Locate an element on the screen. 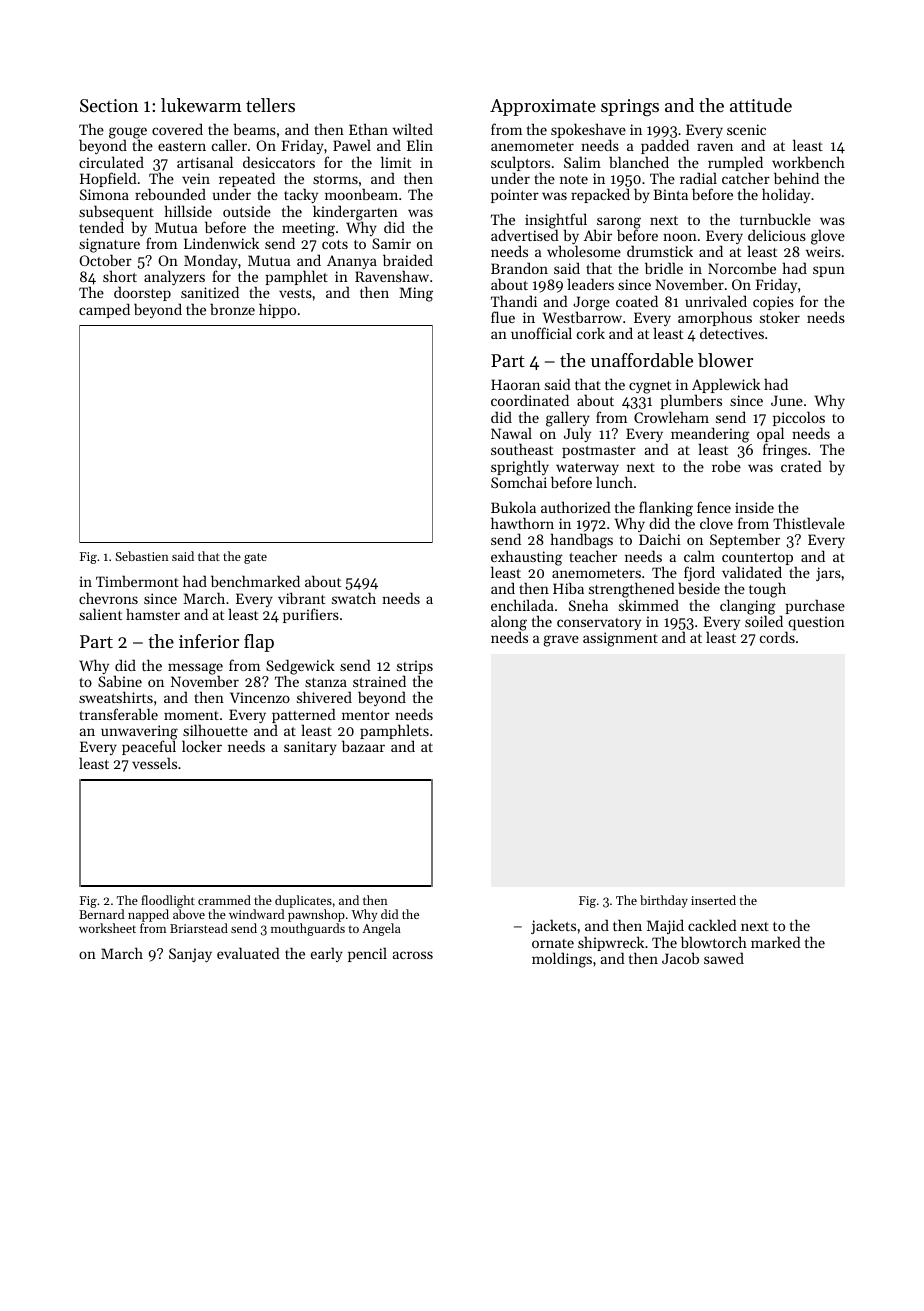  Section is located at coordinates (109, 105).
